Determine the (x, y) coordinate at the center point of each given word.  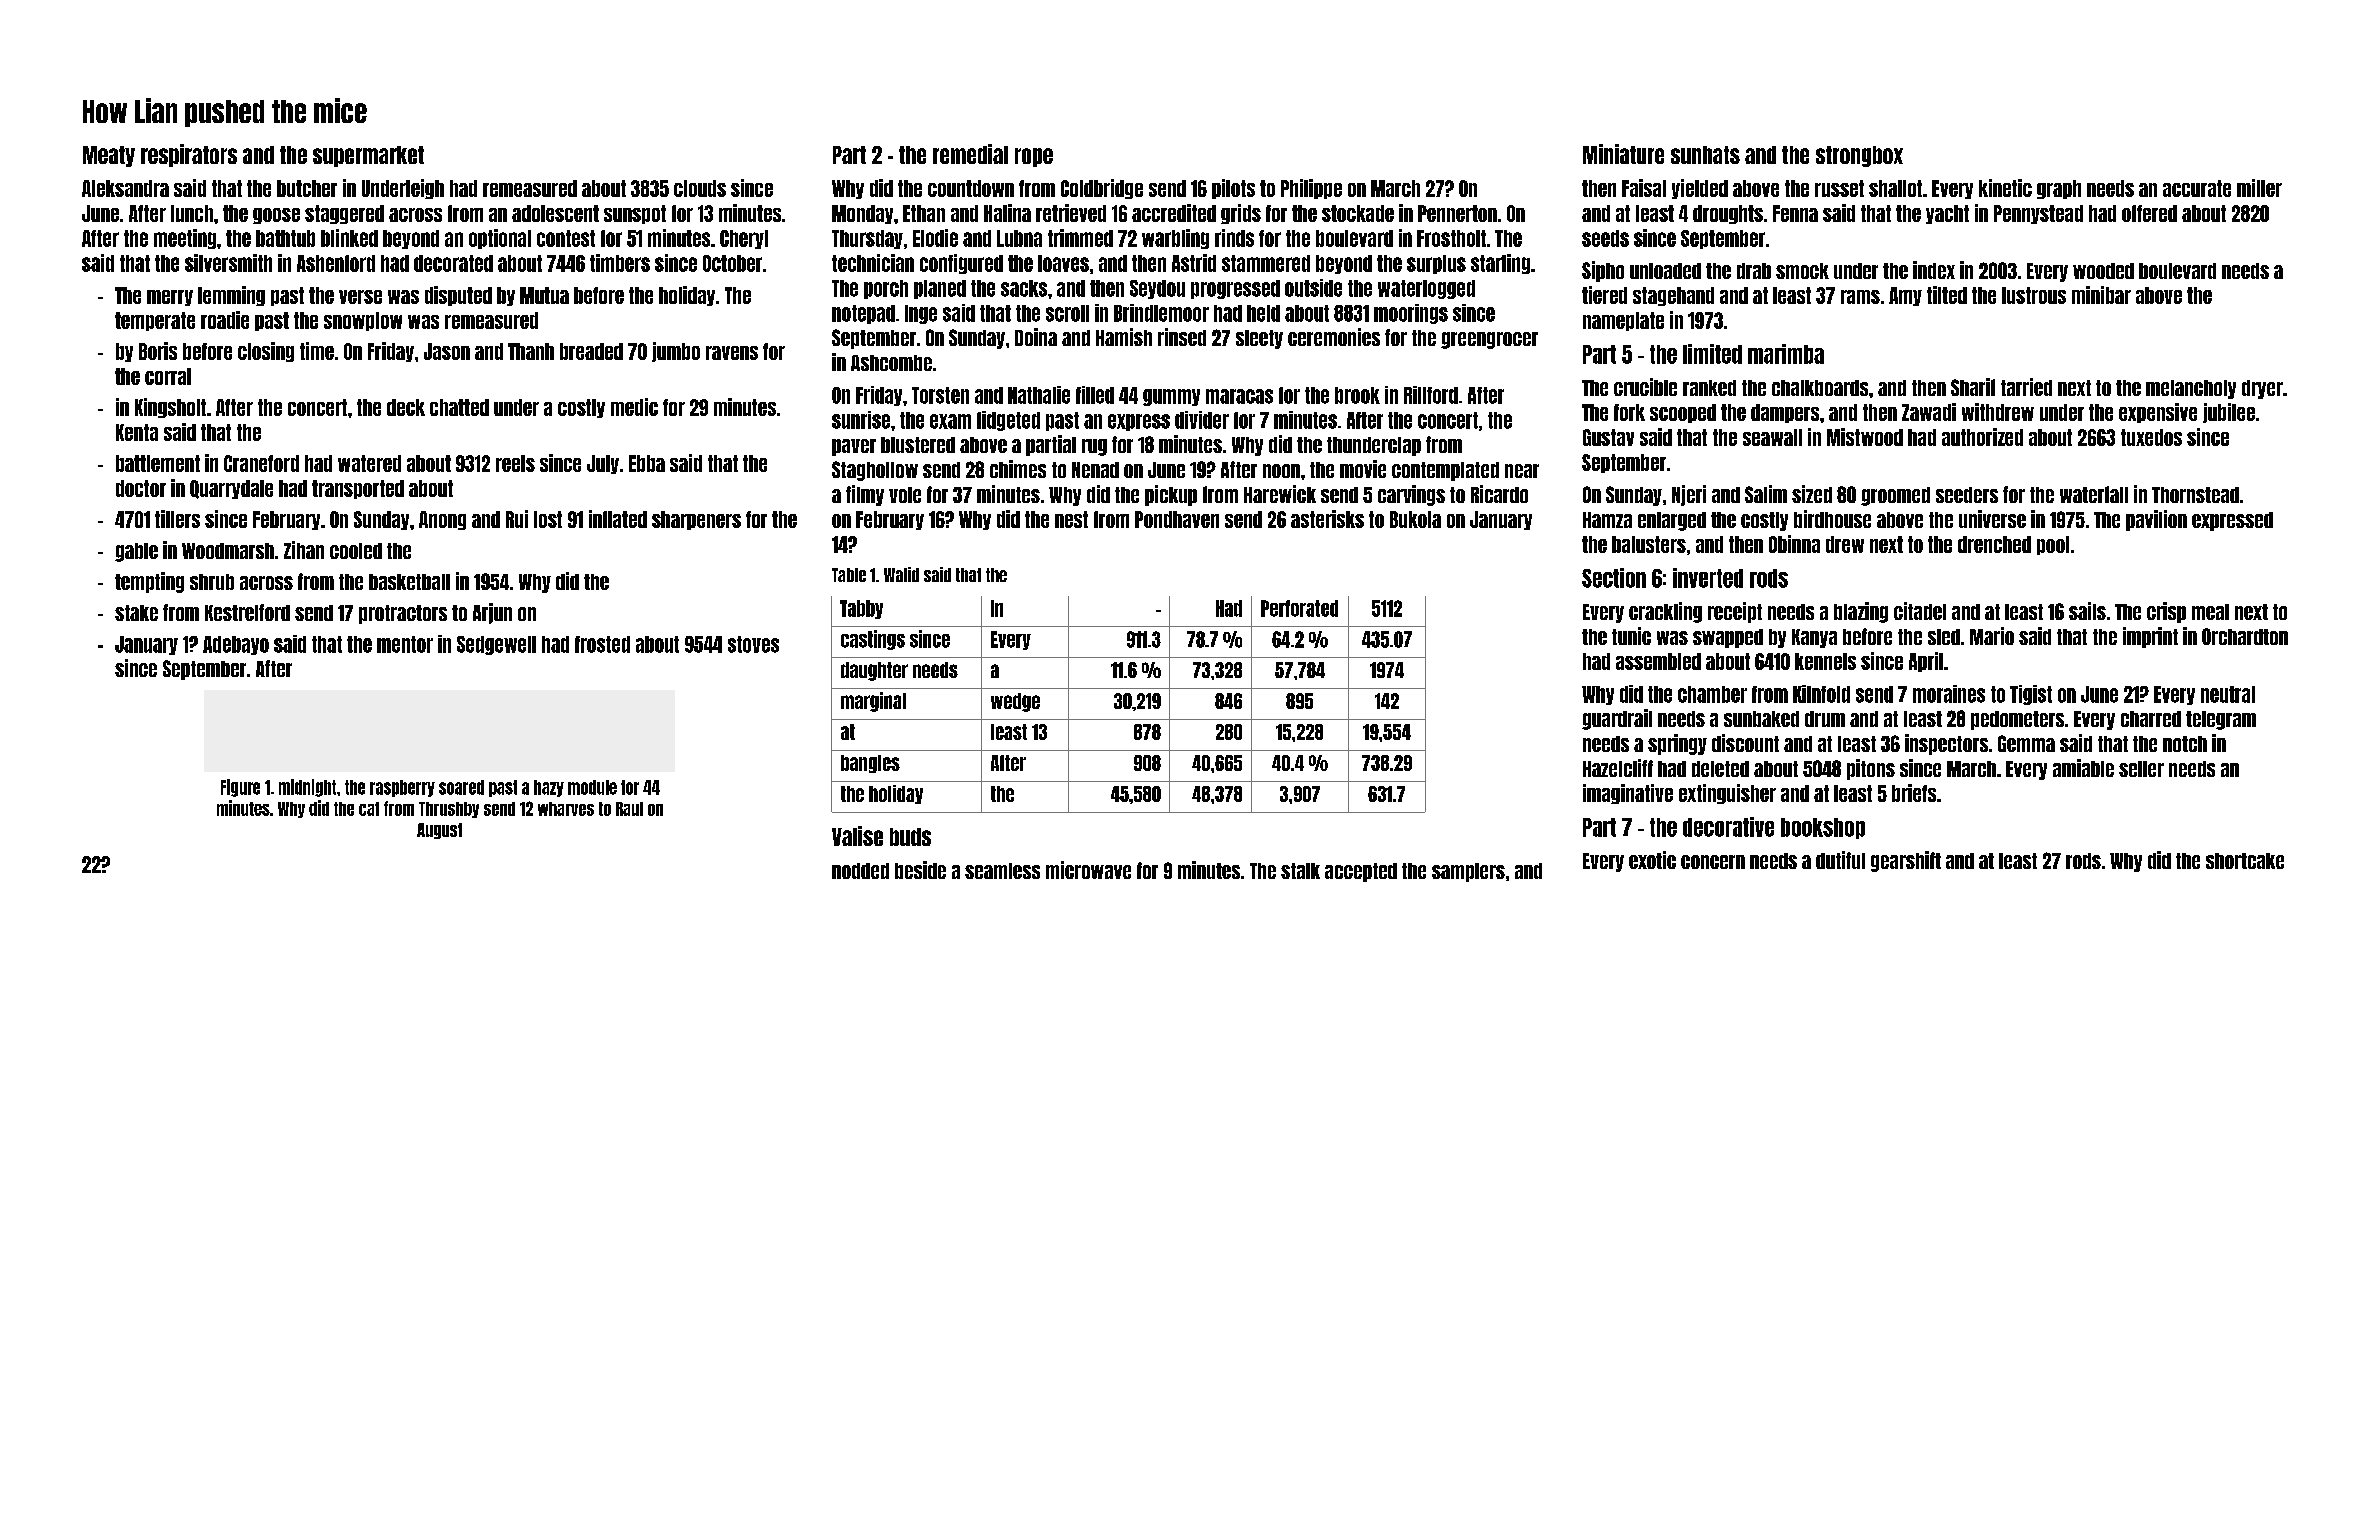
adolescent (555, 213)
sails (2087, 611)
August (439, 831)
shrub (212, 582)
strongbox (1859, 156)
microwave (1088, 870)
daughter (874, 671)
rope (1034, 157)
